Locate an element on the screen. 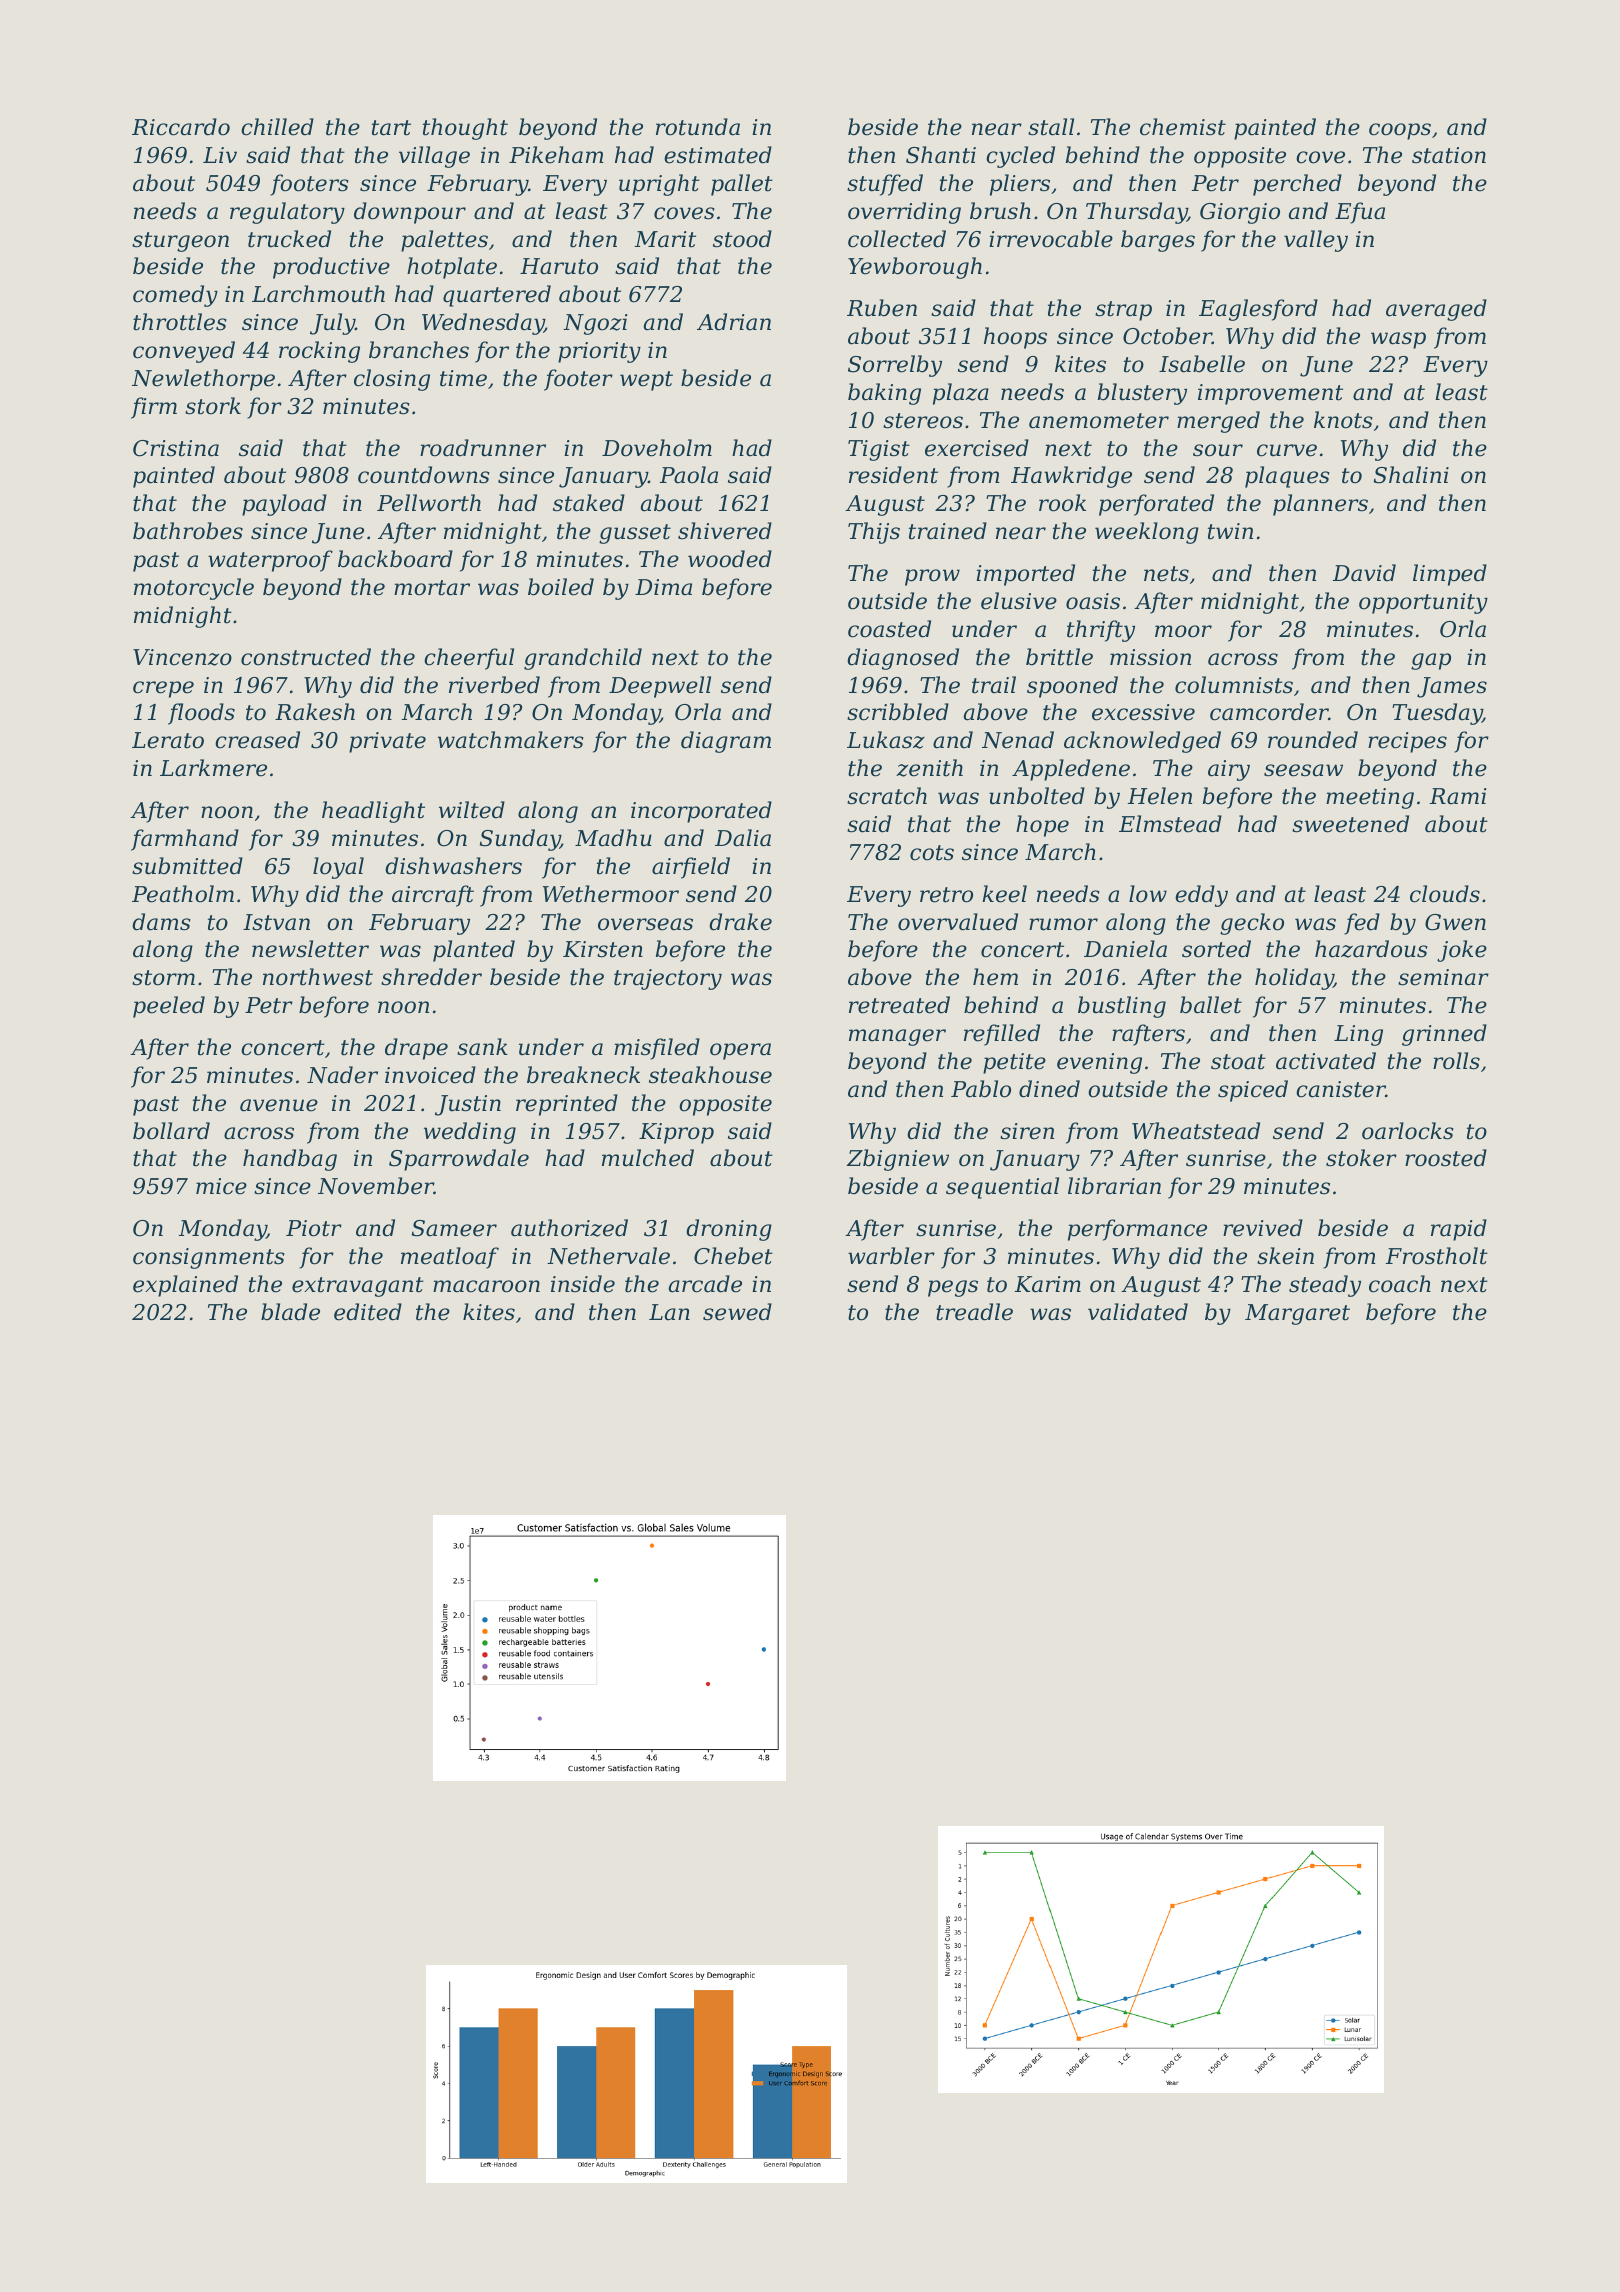 Image resolution: width=1620 pixels, height=2292 pixels. opportunity is located at coordinates (1423, 603).
